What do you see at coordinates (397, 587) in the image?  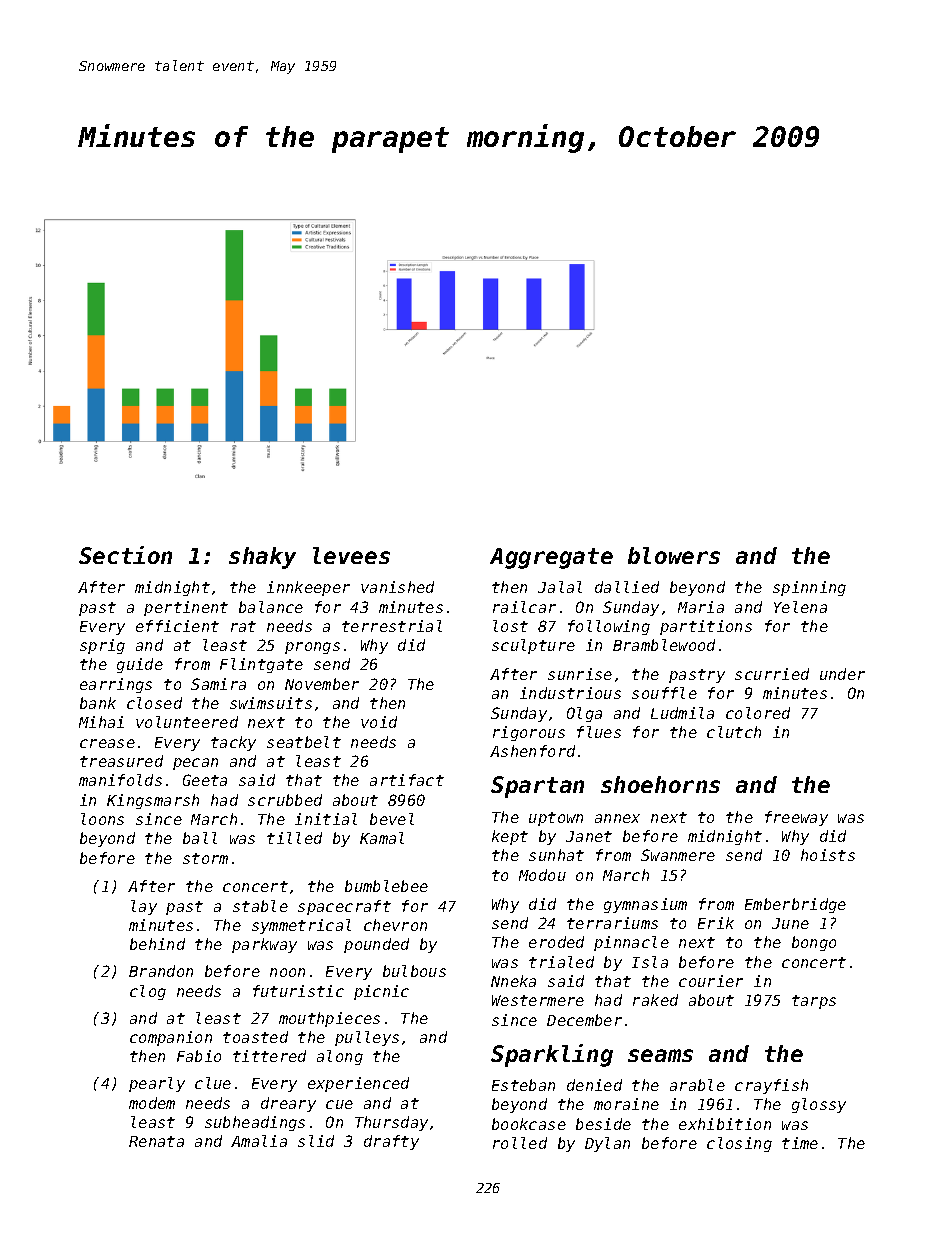 I see `vanished` at bounding box center [397, 587].
